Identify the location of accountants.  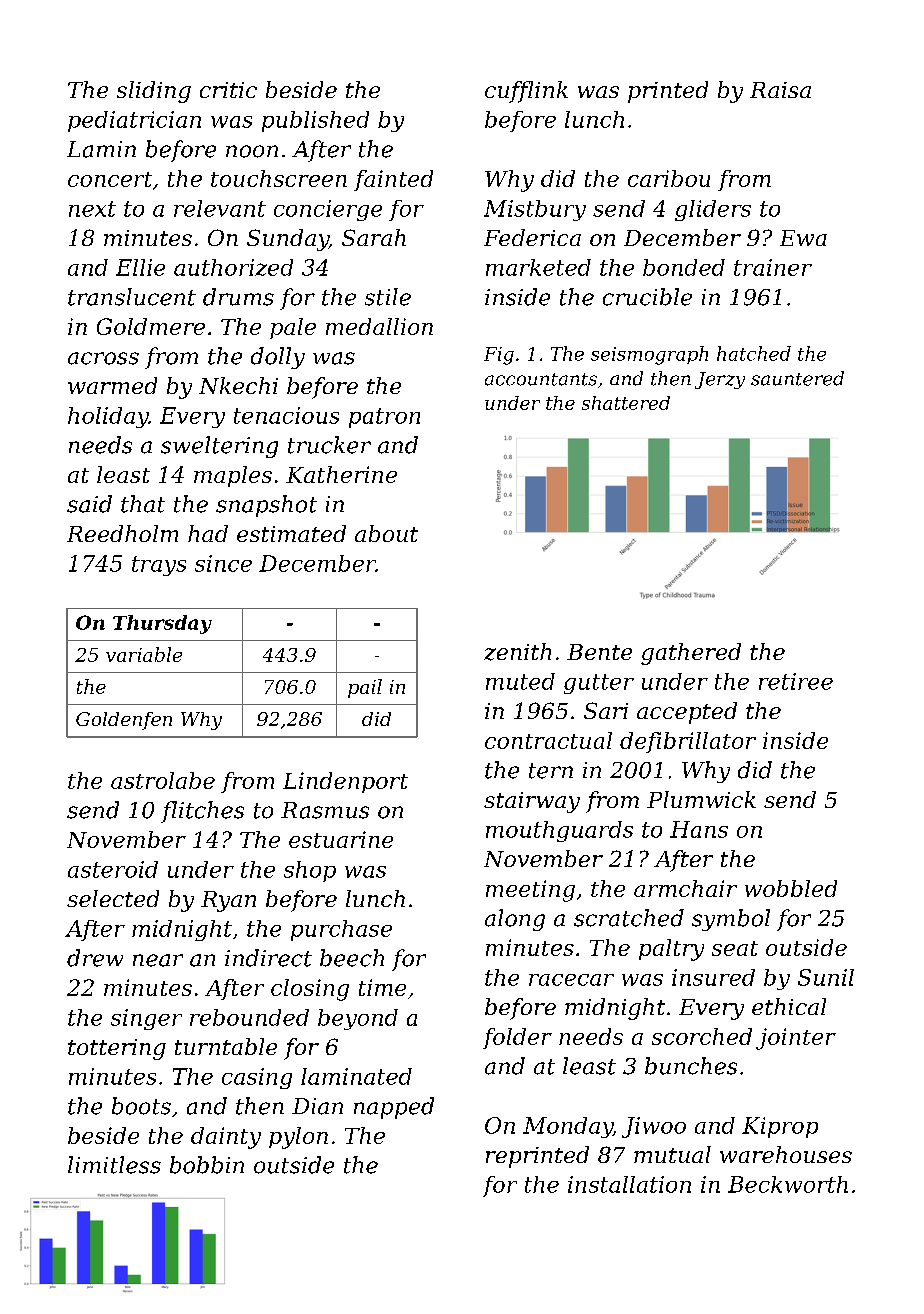
(541, 379).
